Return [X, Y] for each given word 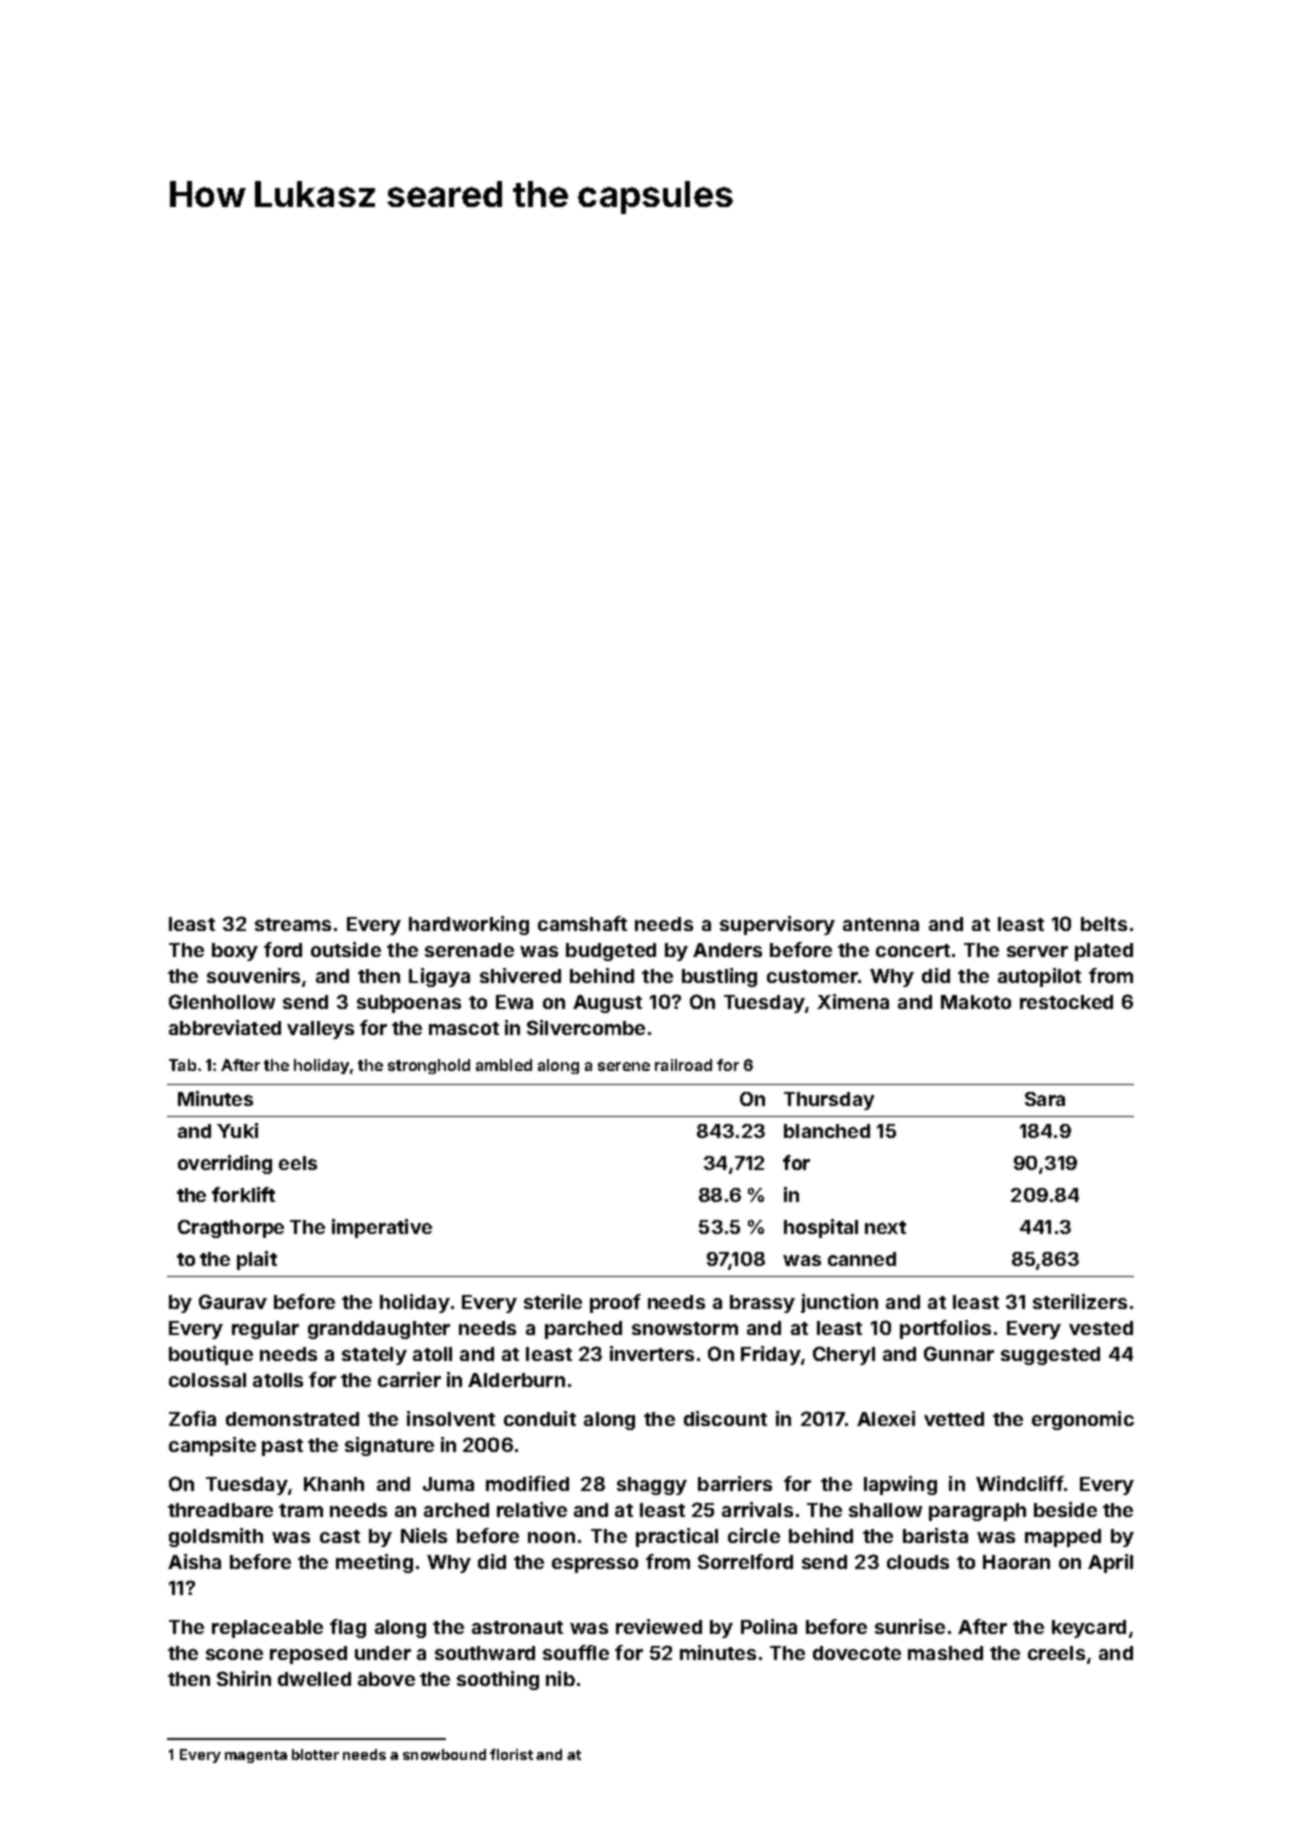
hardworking [469, 925]
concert [913, 950]
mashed [945, 1653]
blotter [315, 1754]
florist [511, 1754]
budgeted [611, 952]
